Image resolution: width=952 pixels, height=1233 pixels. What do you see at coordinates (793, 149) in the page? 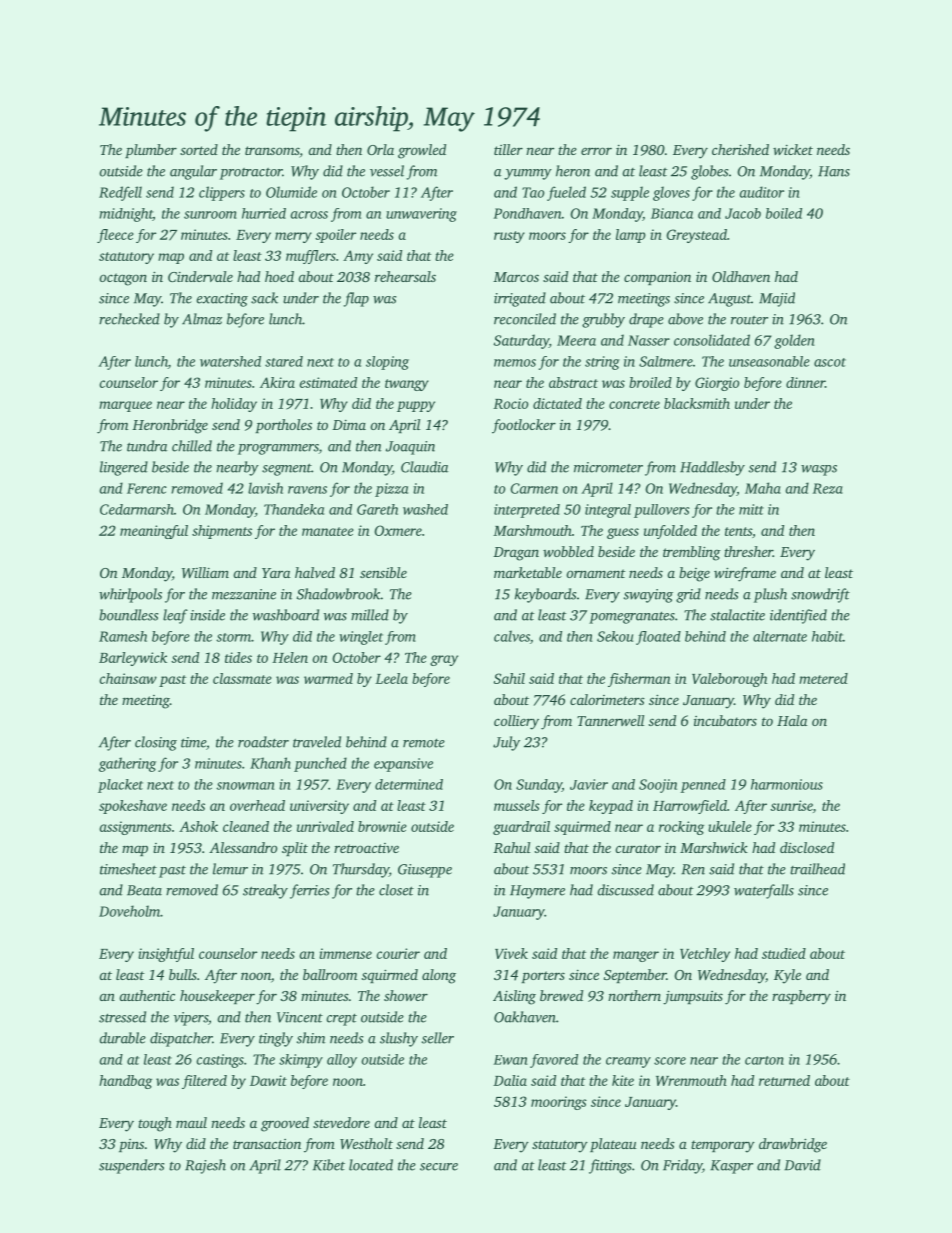
I see `wicket` at bounding box center [793, 149].
